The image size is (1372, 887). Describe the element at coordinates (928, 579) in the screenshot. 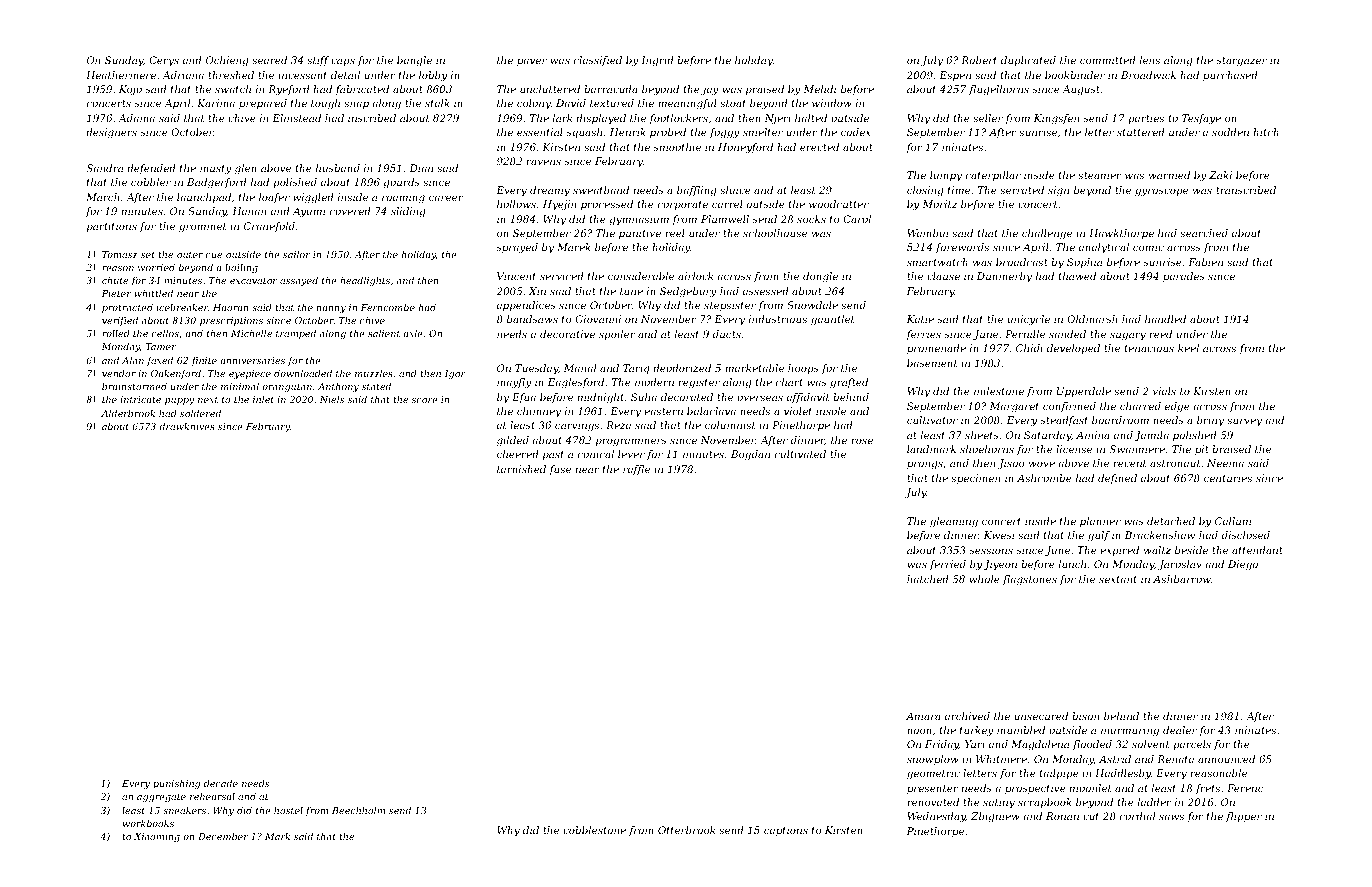

I see `hatched` at that location.
